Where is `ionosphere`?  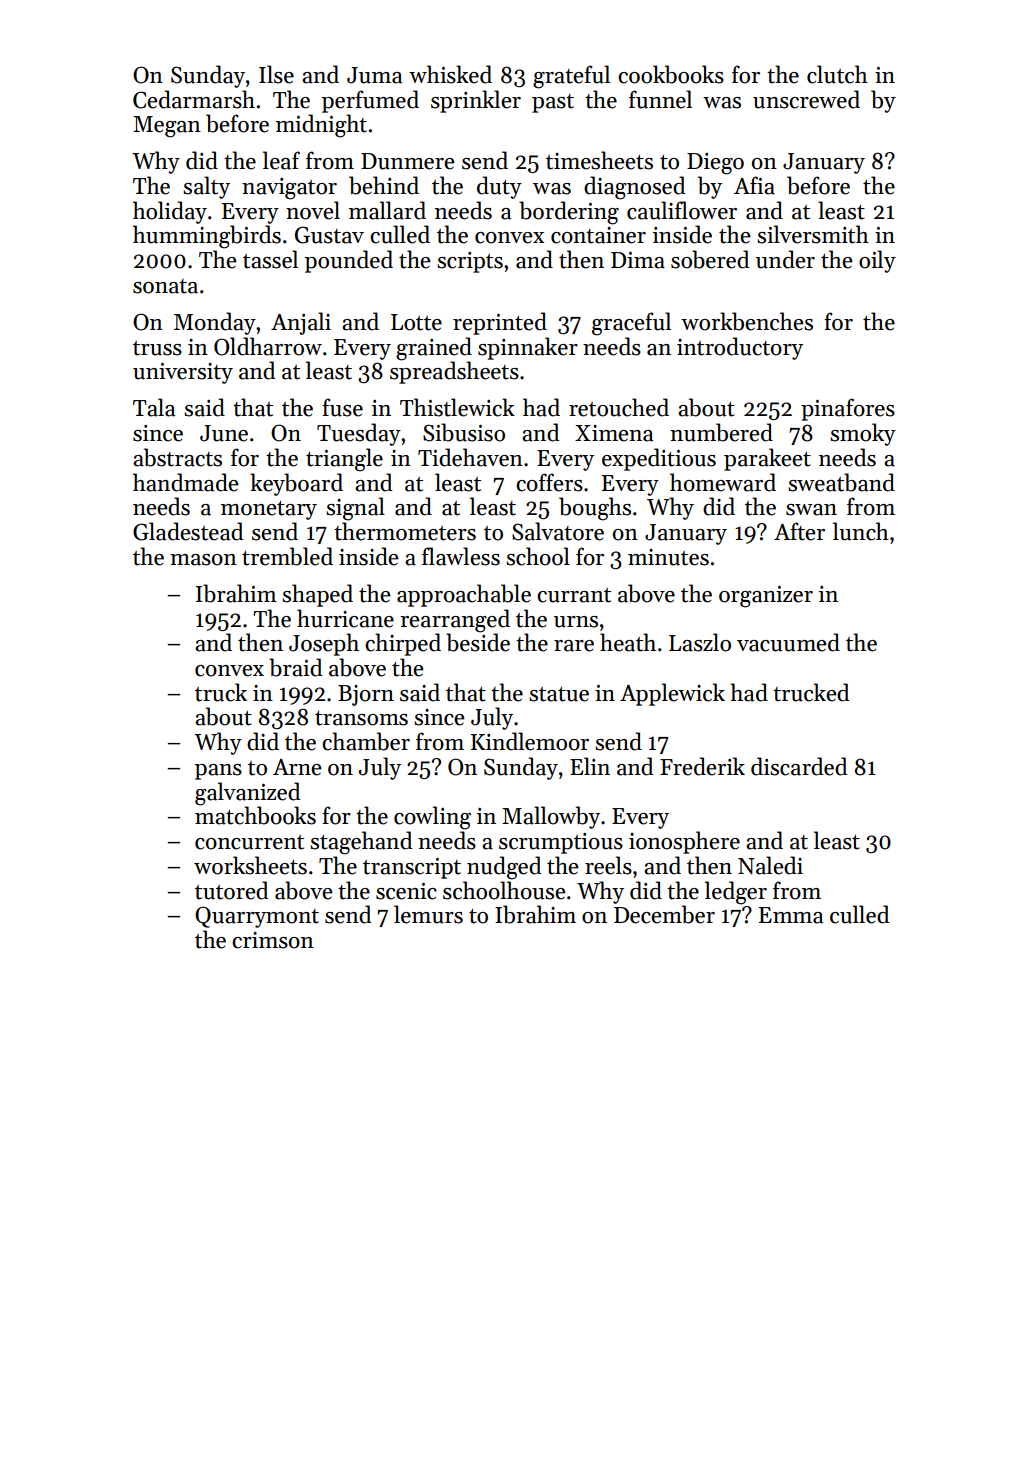
ionosphere is located at coordinates (684, 842).
